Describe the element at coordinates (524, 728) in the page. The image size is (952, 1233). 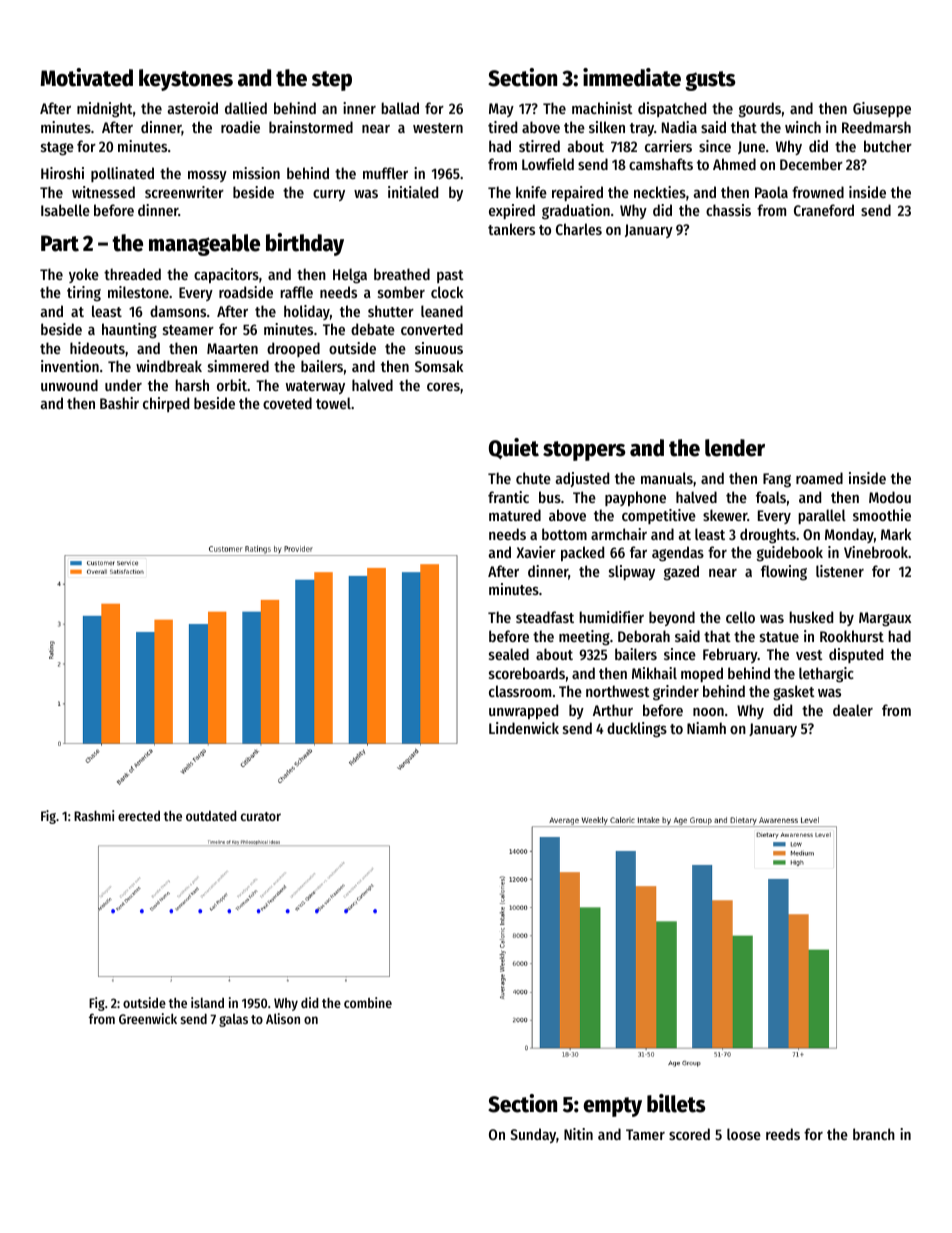
I see `Lindenwick` at that location.
